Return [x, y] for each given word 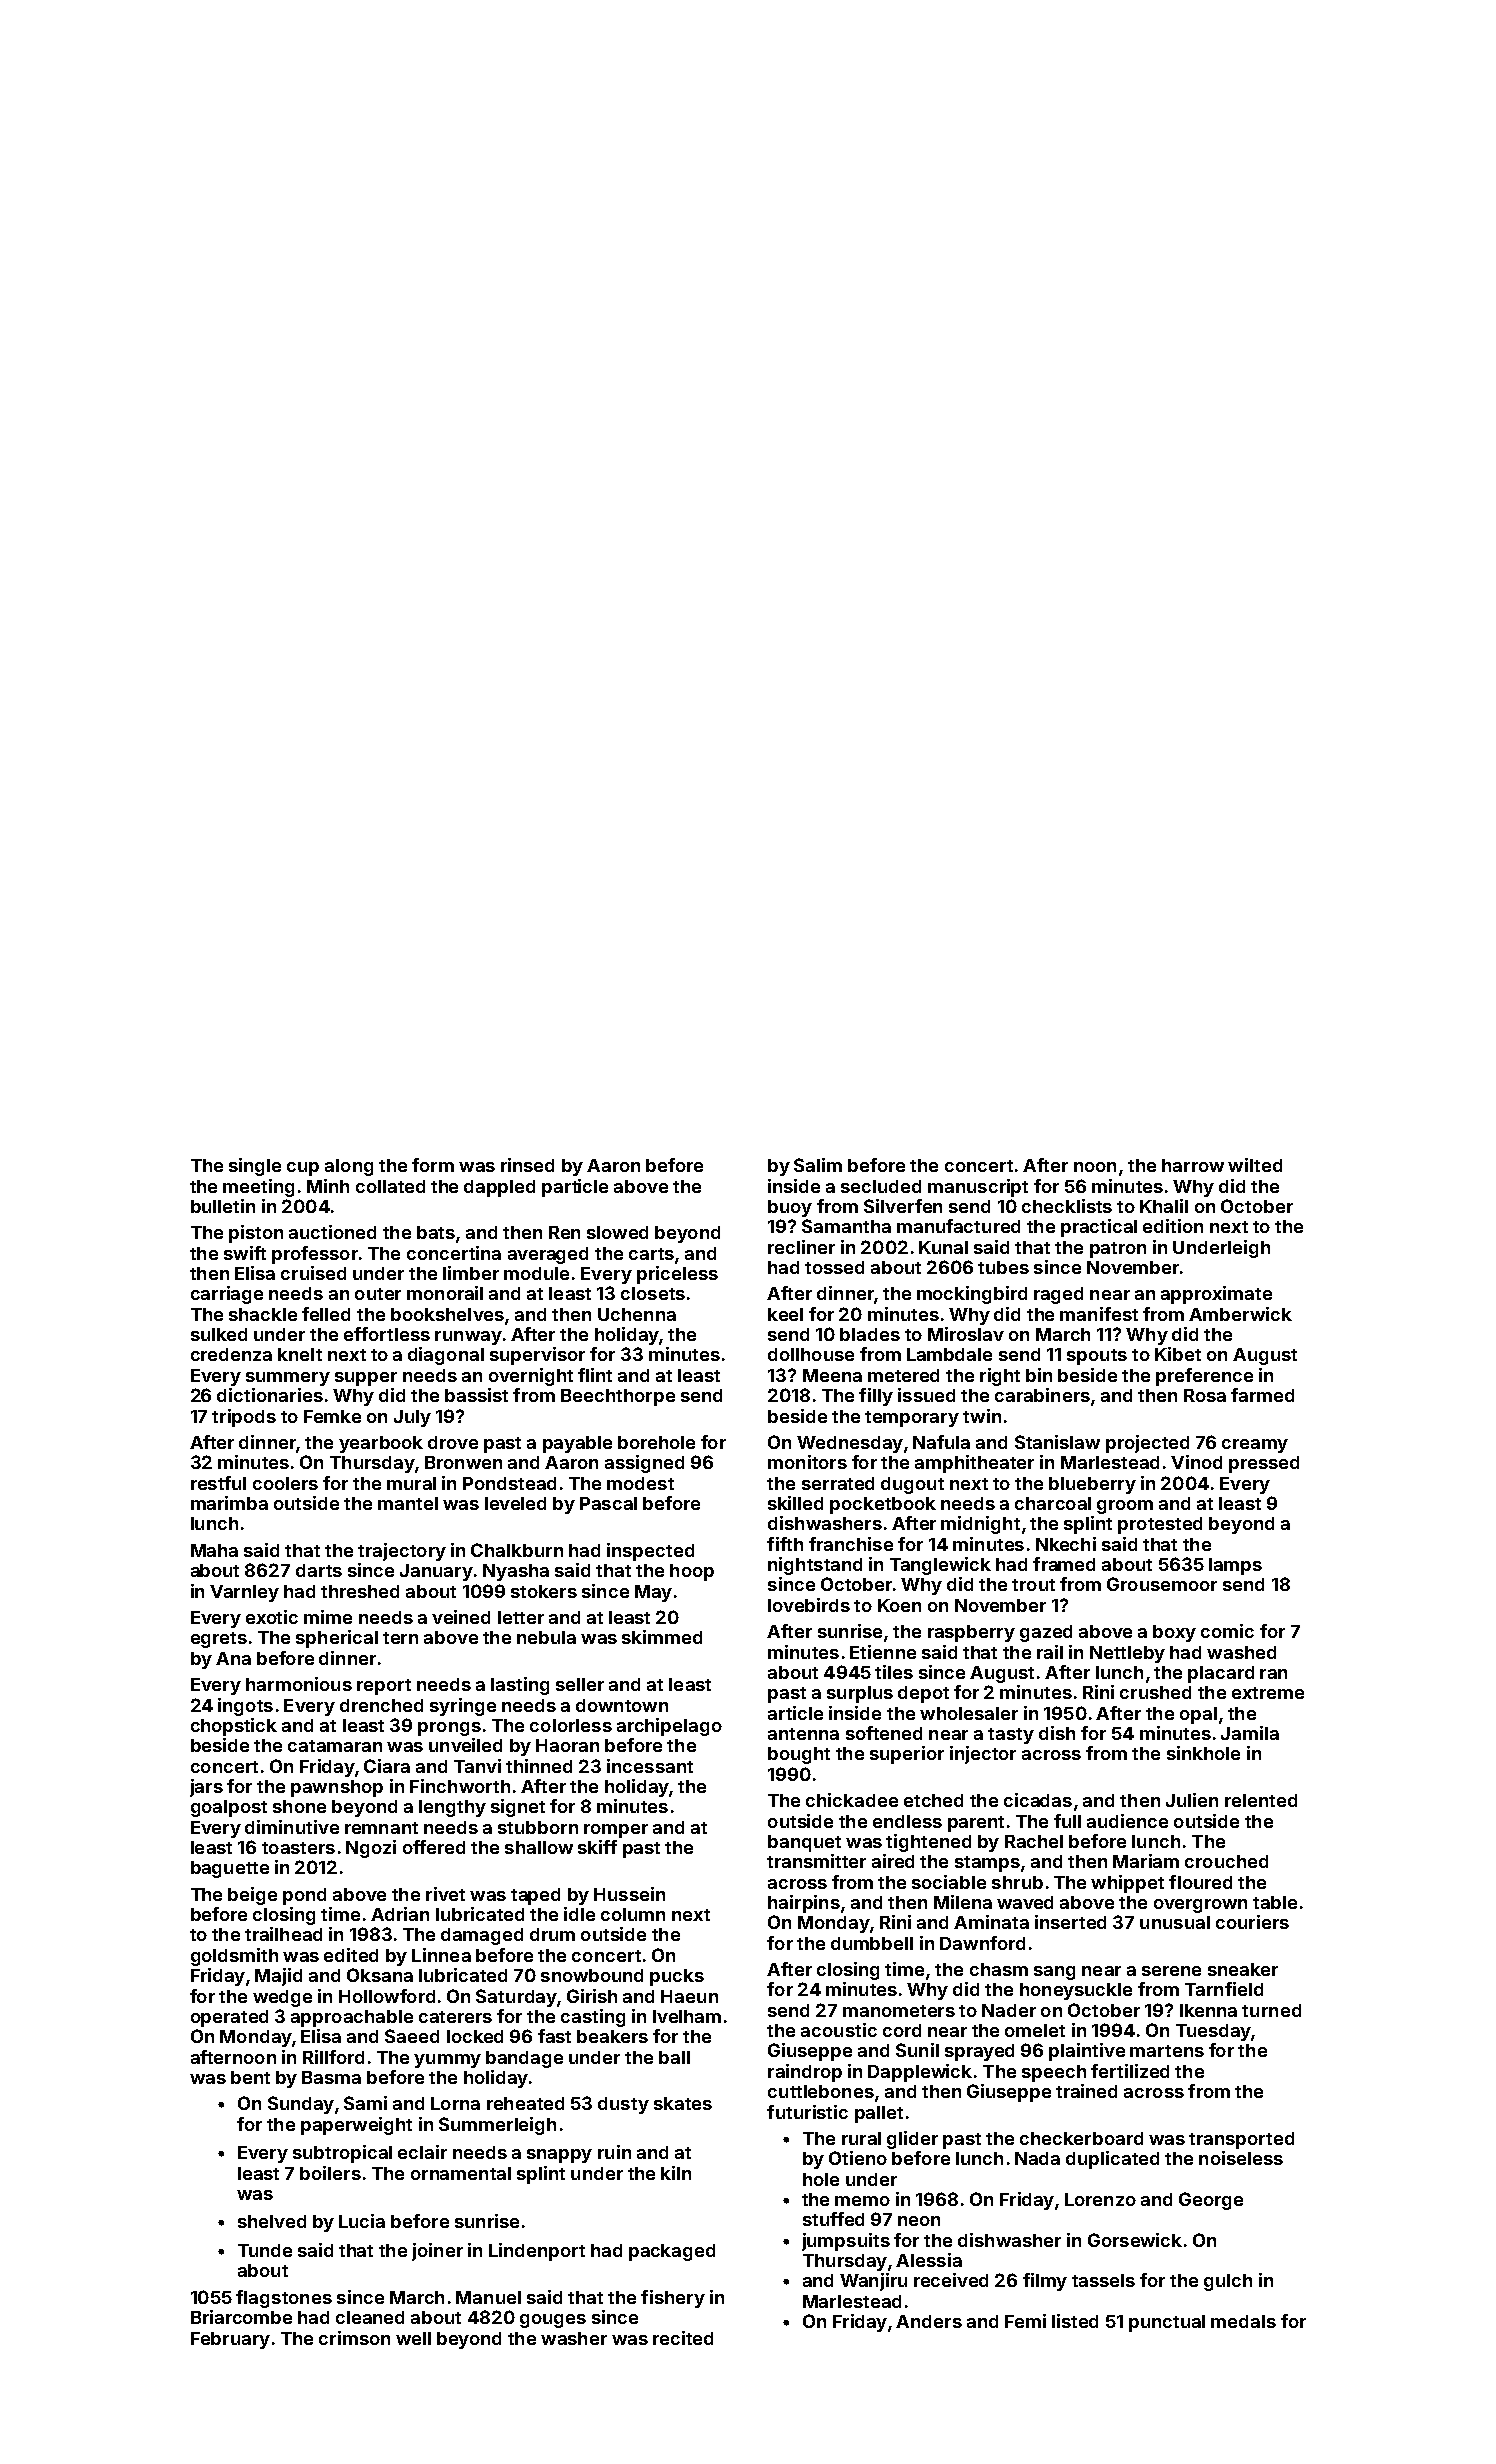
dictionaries [270, 1395]
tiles [894, 1672]
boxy [1174, 1633]
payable [577, 1444]
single [255, 1167]
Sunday [301, 2105]
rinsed [527, 1165]
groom [1125, 1507]
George [1211, 2201]
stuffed [833, 2219]
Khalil [1164, 1206]
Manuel [488, 2297]
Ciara [387, 1766]
